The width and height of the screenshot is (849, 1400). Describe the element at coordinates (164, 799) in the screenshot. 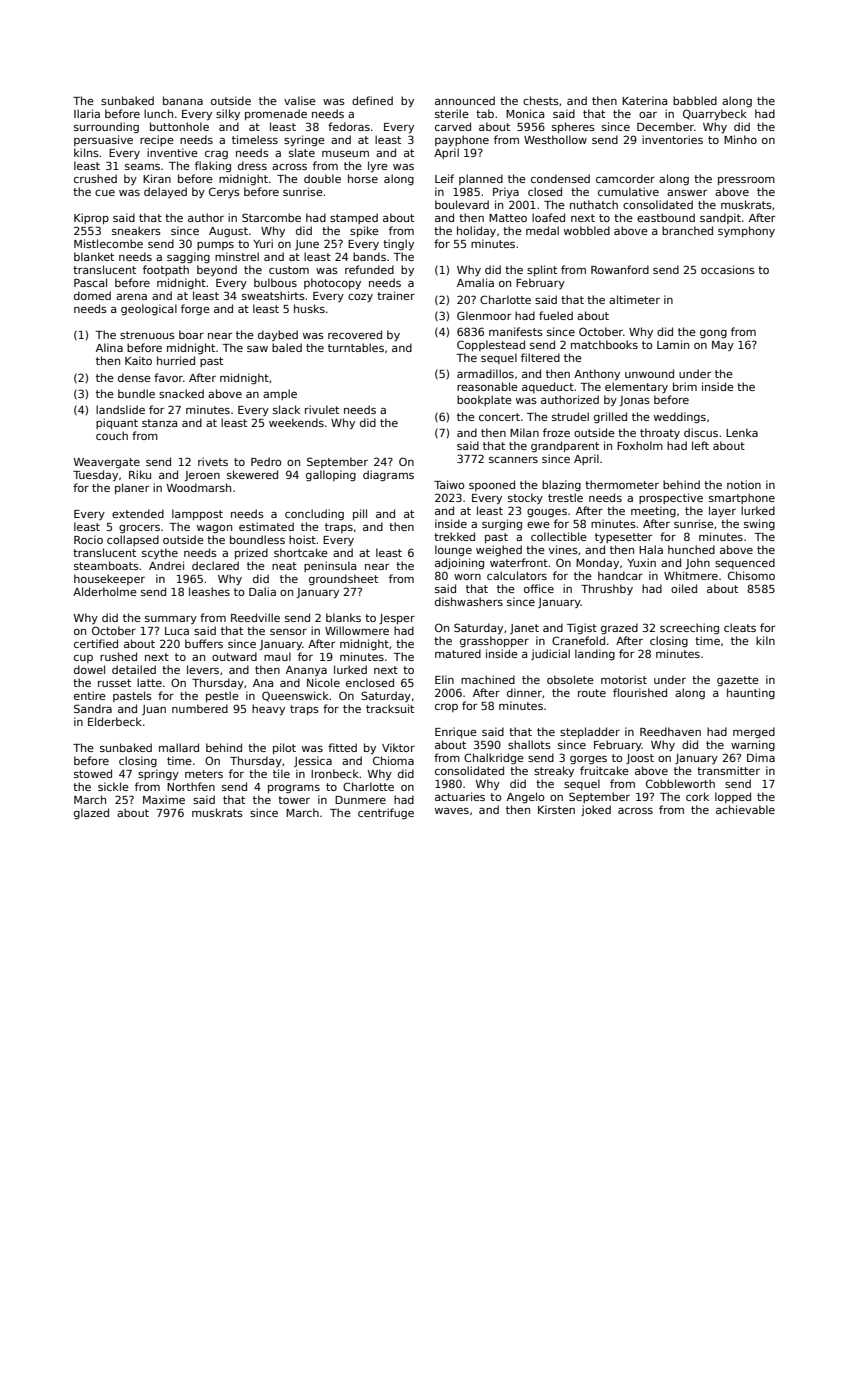

I see `Maxime` at that location.
